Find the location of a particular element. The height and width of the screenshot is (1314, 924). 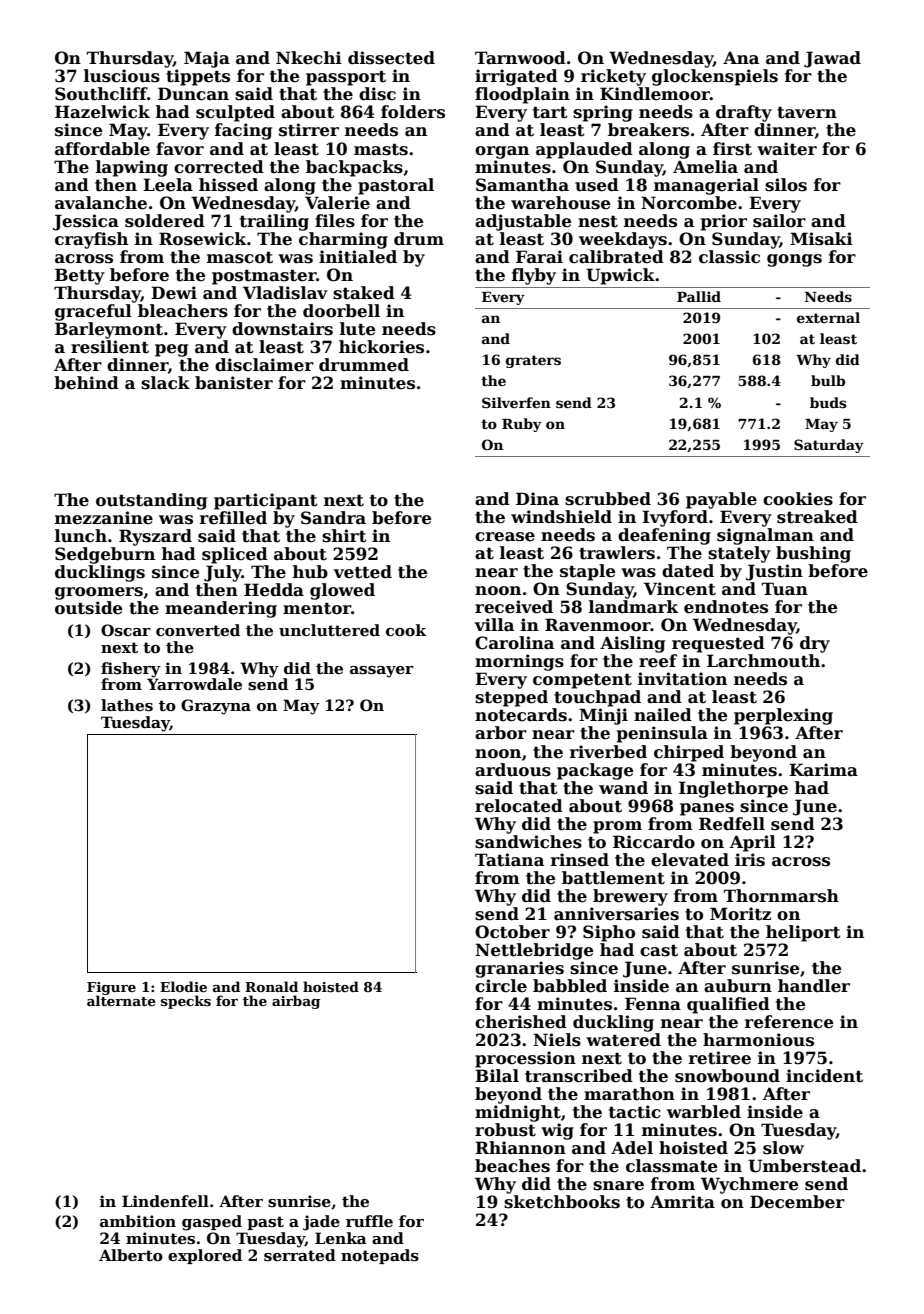

explored is located at coordinates (205, 1256).
